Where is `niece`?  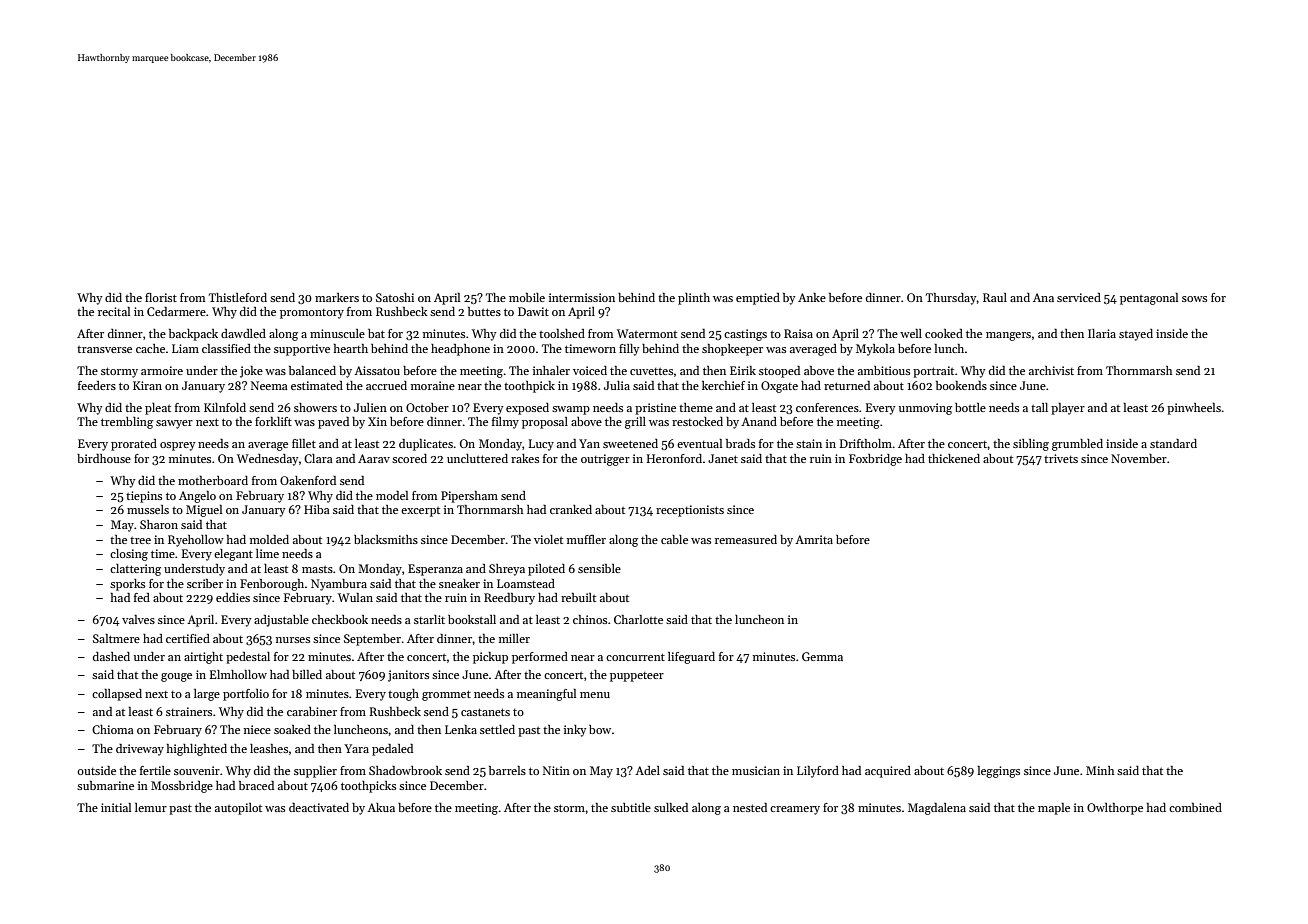 niece is located at coordinates (257, 729).
